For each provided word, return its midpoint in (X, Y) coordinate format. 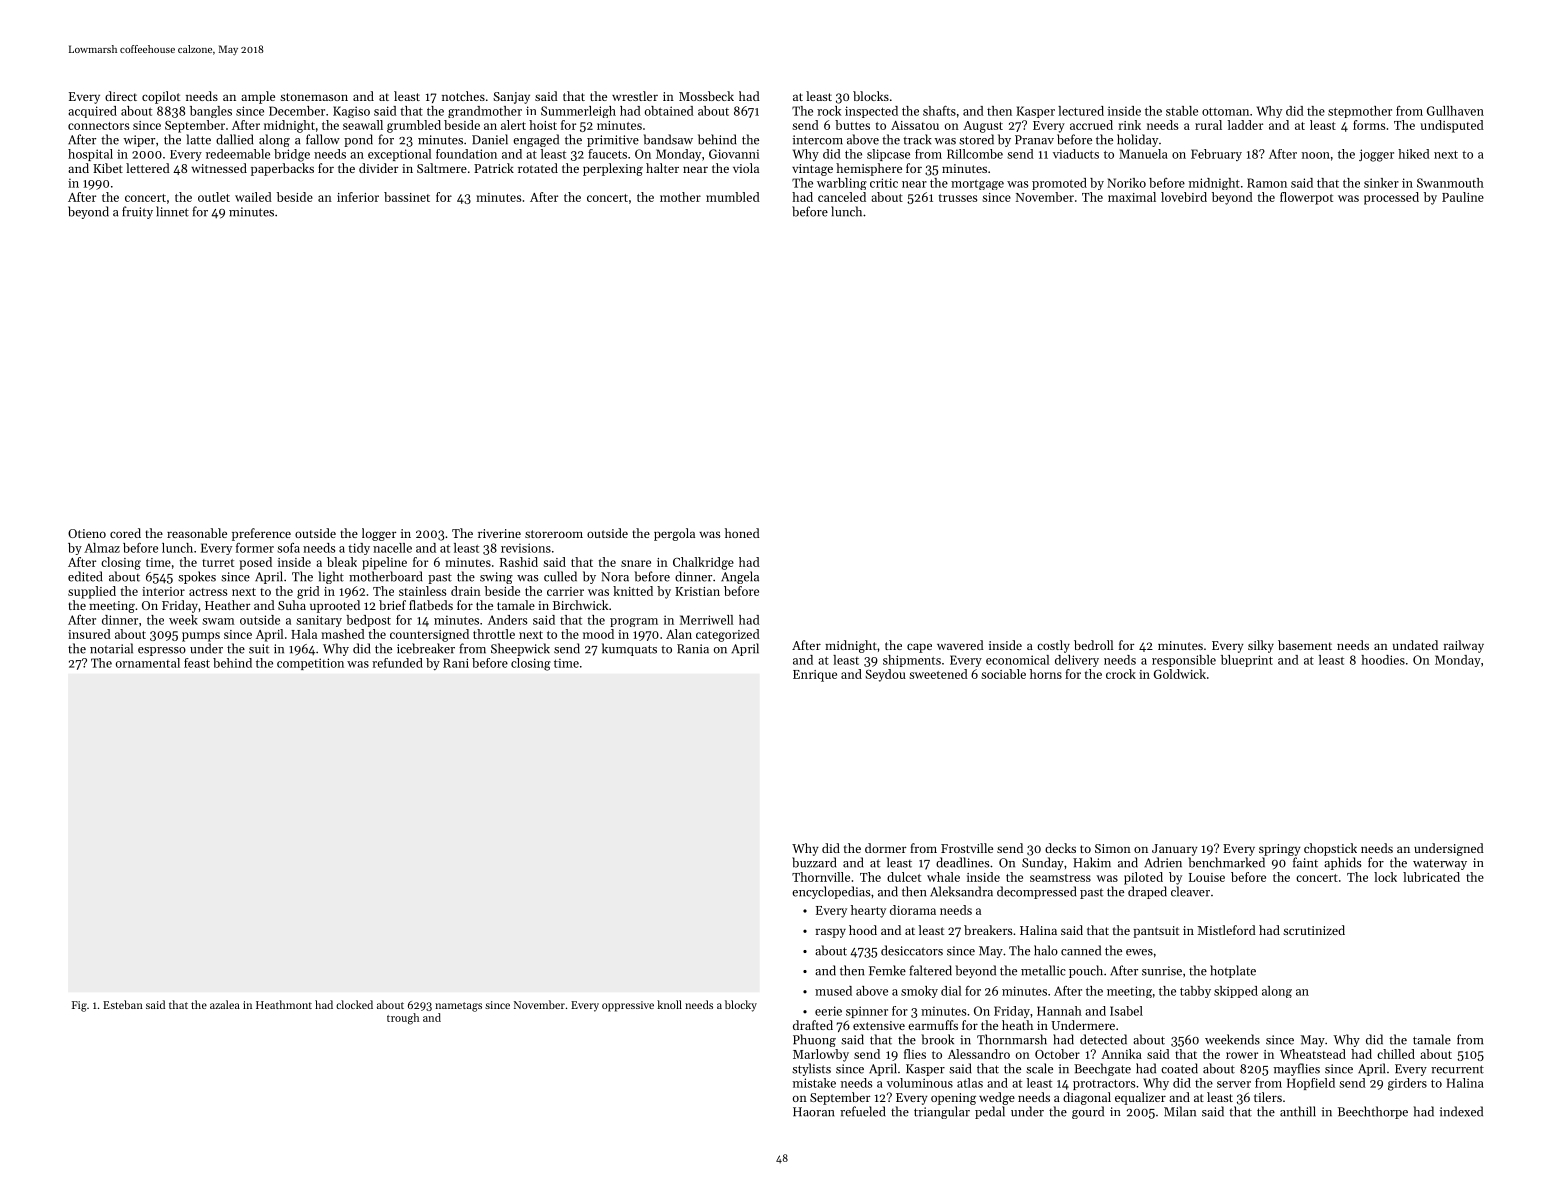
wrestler (635, 96)
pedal (990, 1112)
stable (1182, 111)
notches (463, 96)
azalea (225, 1004)
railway (1463, 646)
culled (560, 576)
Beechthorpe (1373, 1112)
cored (125, 533)
